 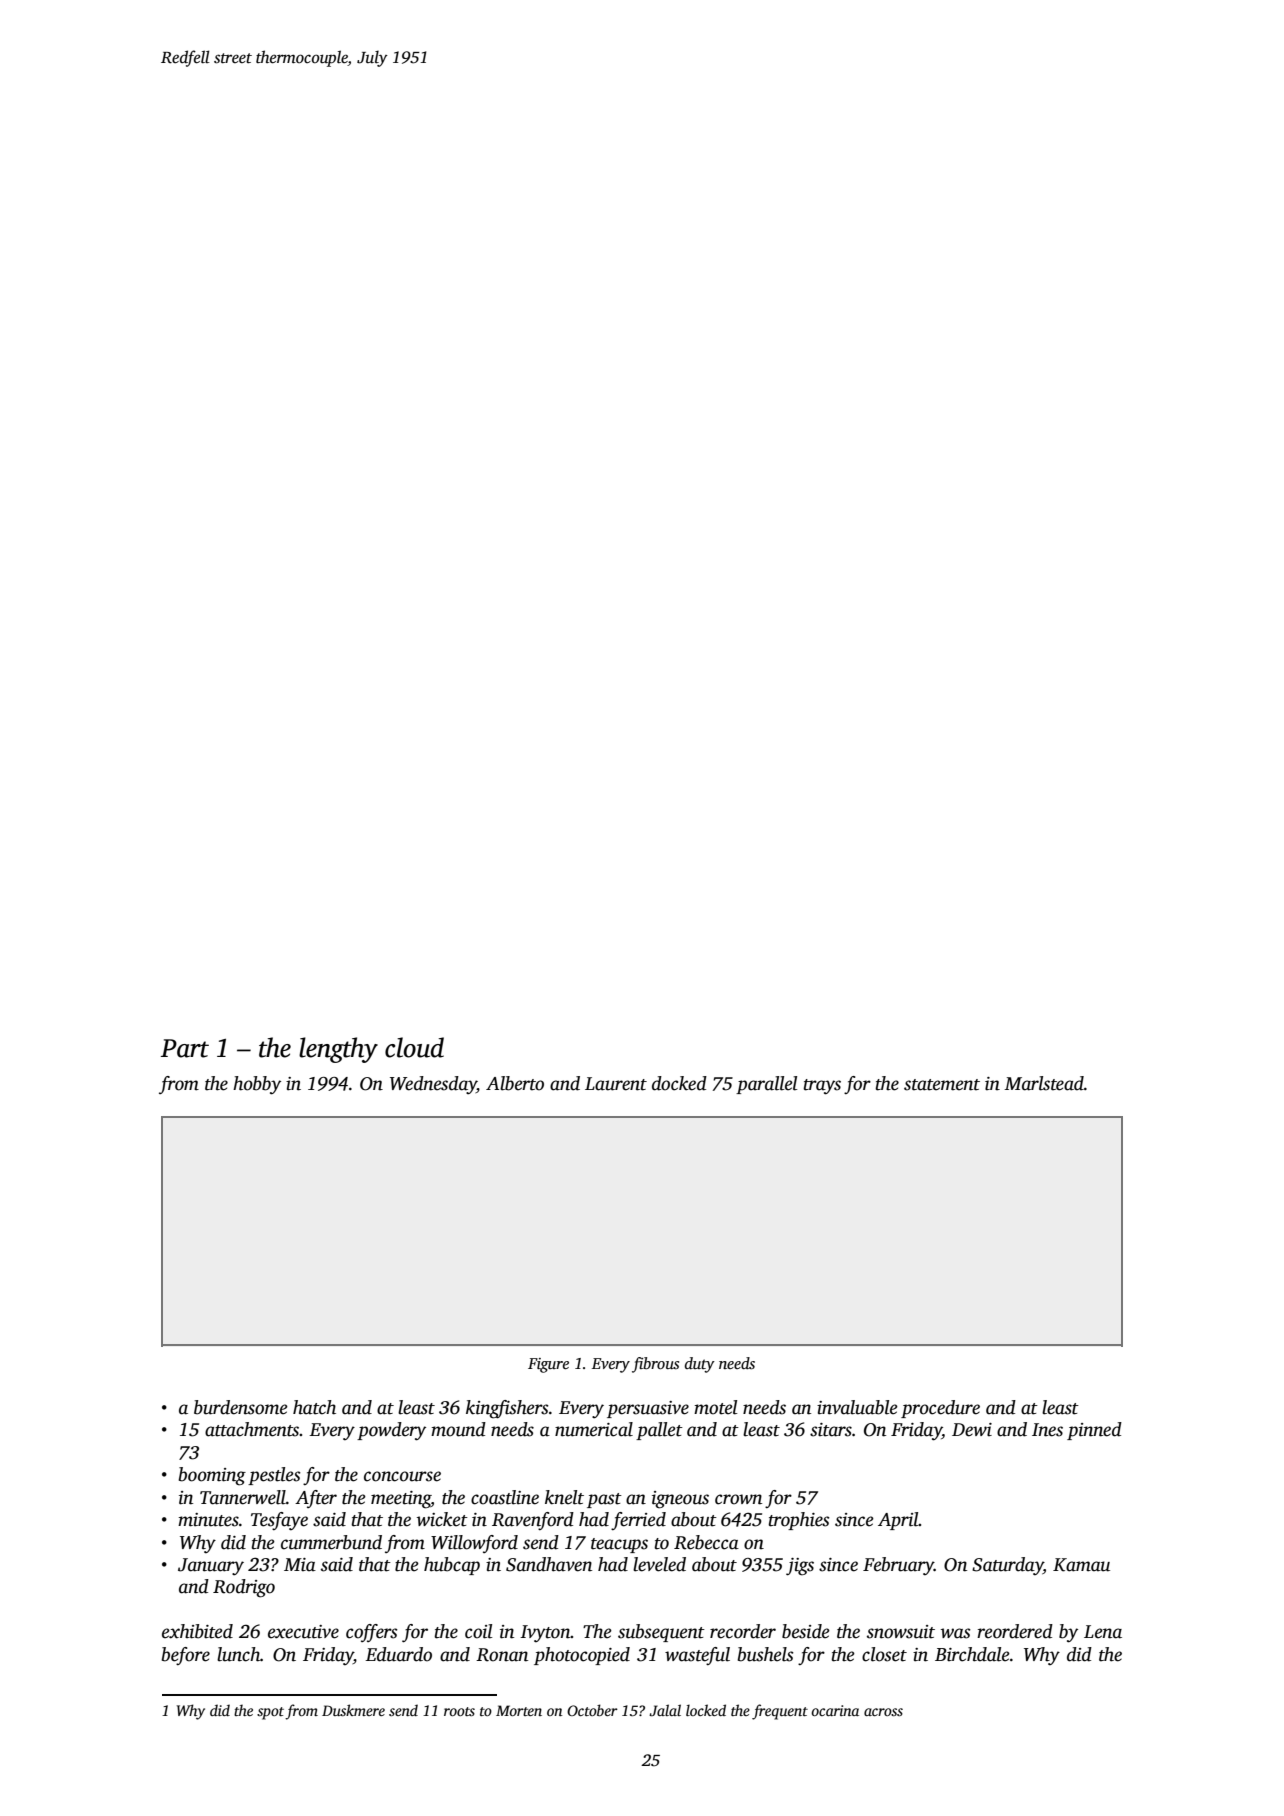 I want to click on cloud, so click(x=414, y=1047).
